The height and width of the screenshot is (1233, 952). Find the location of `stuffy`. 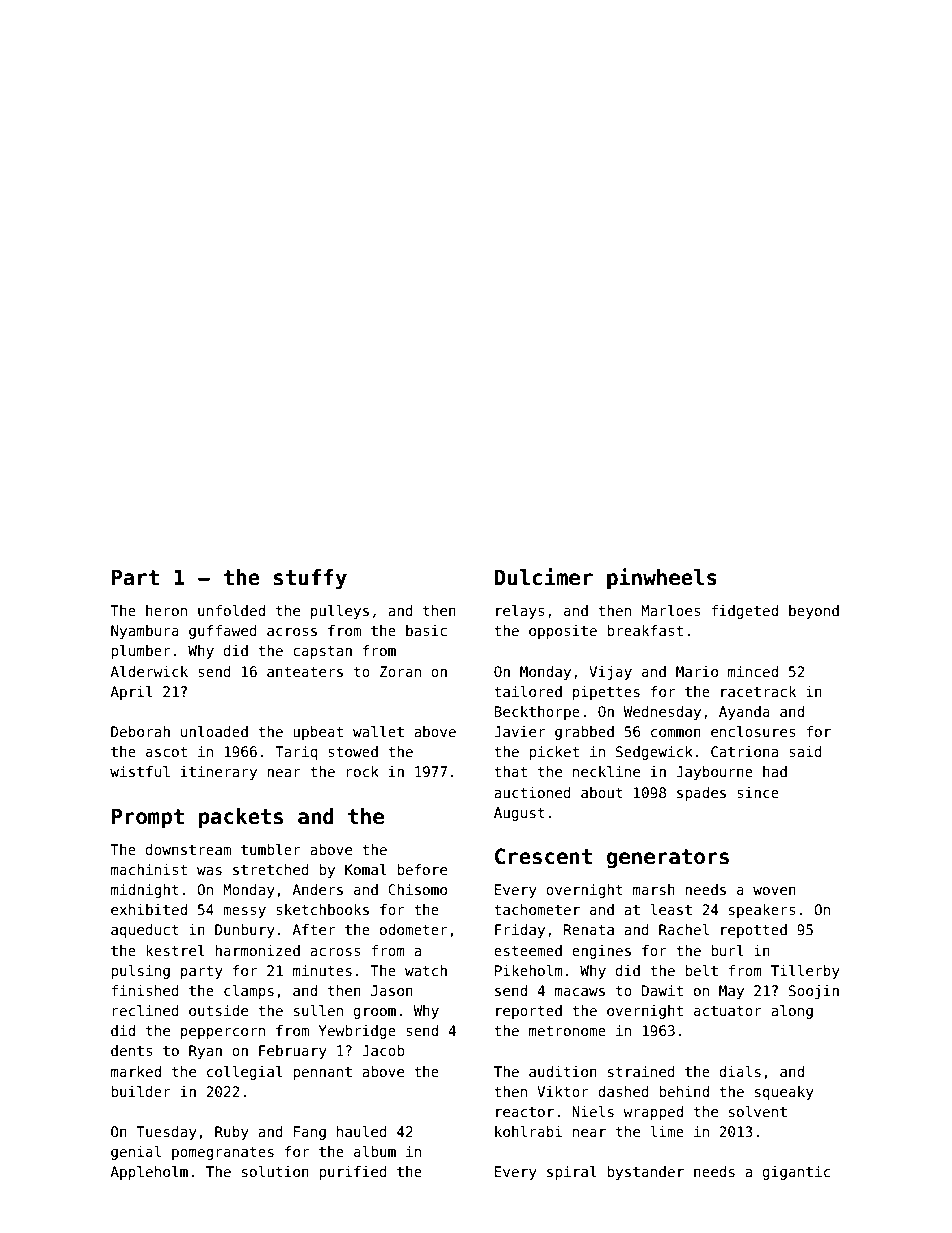

stuffy is located at coordinates (310, 579).
